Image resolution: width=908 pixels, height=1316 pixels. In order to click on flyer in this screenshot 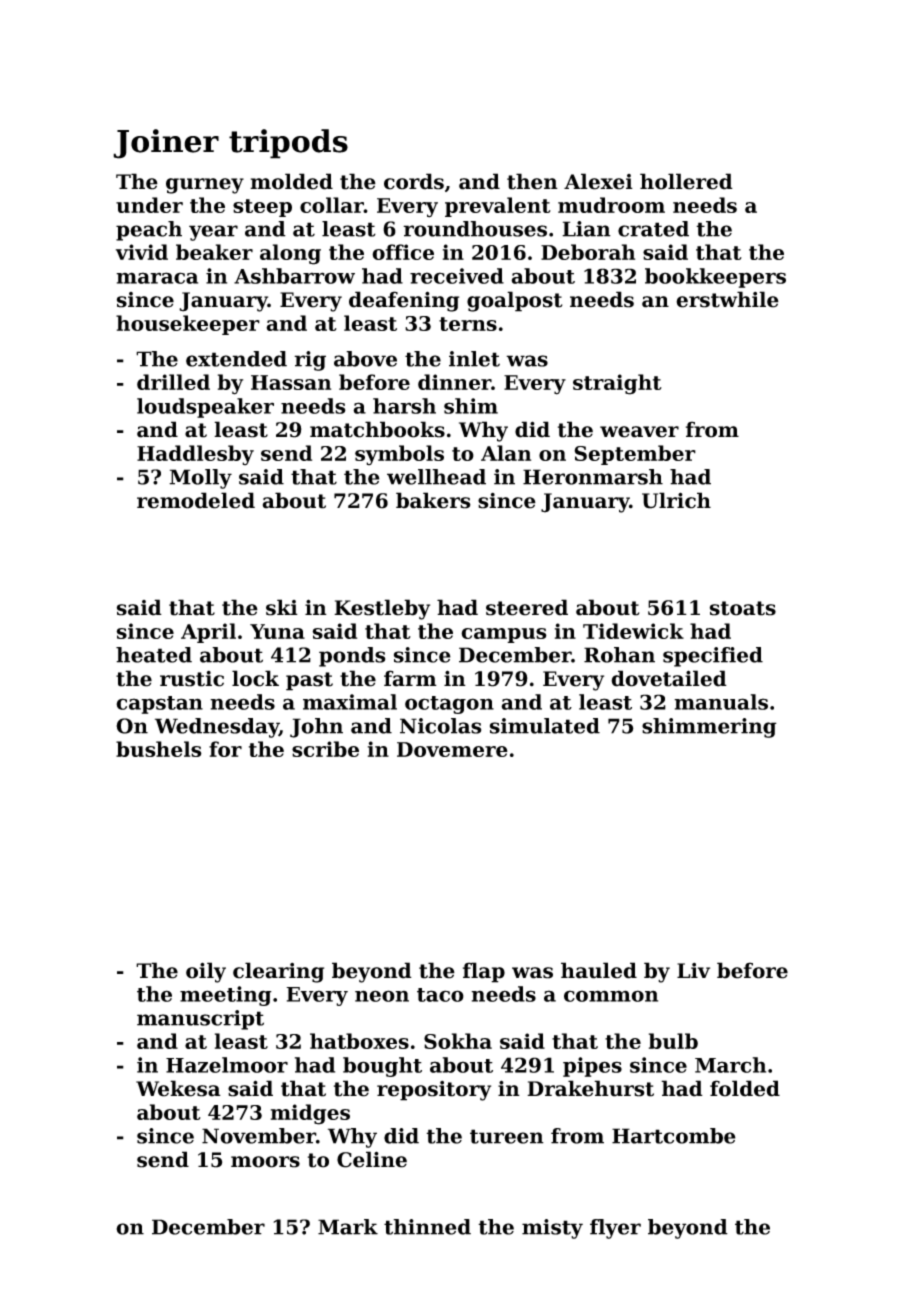, I will do `click(615, 1229)`.
